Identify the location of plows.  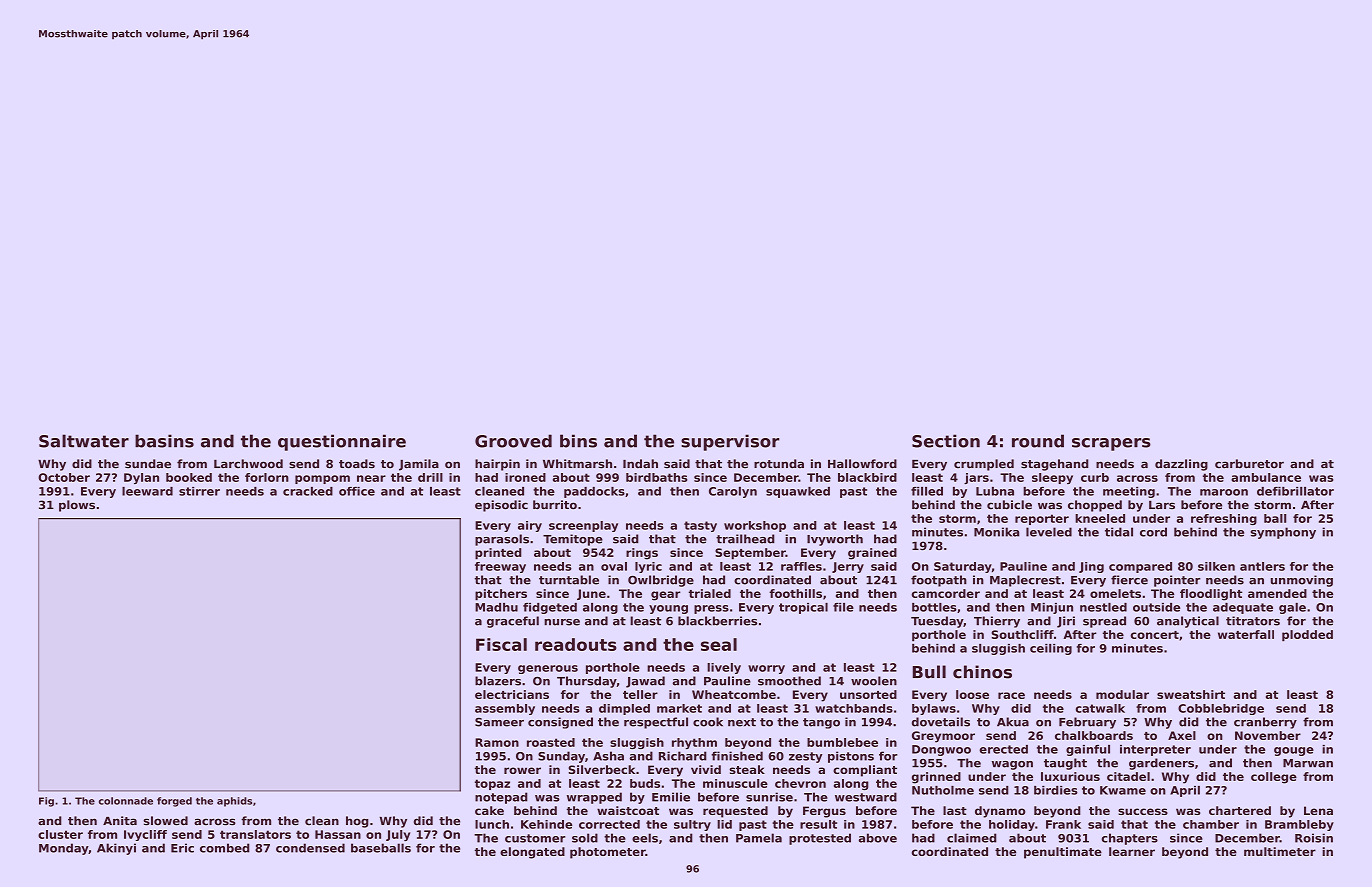
(77, 506).
